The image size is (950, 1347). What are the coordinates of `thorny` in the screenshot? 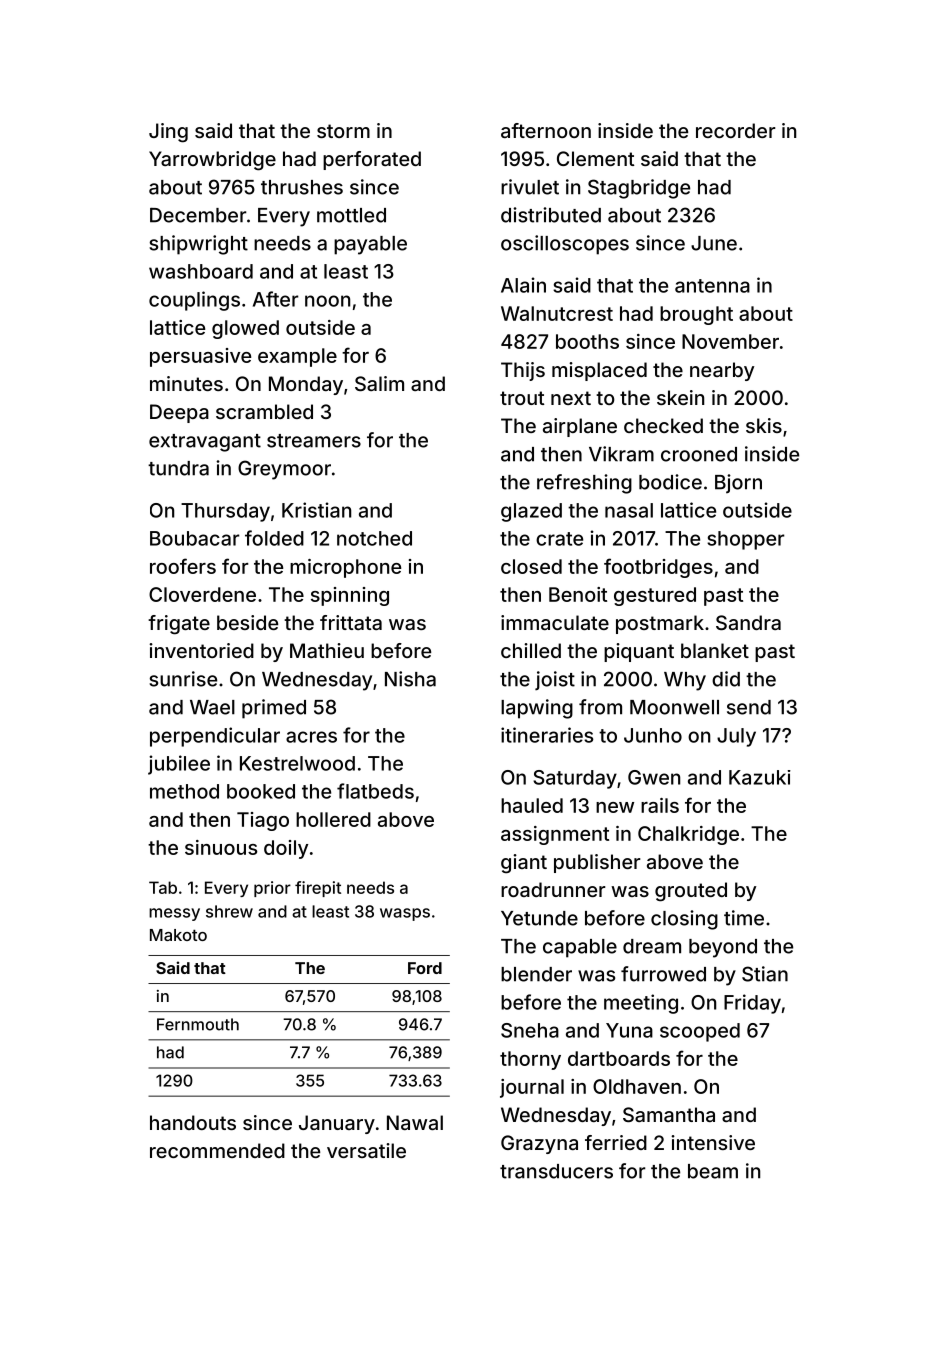 It's located at (530, 1060).
